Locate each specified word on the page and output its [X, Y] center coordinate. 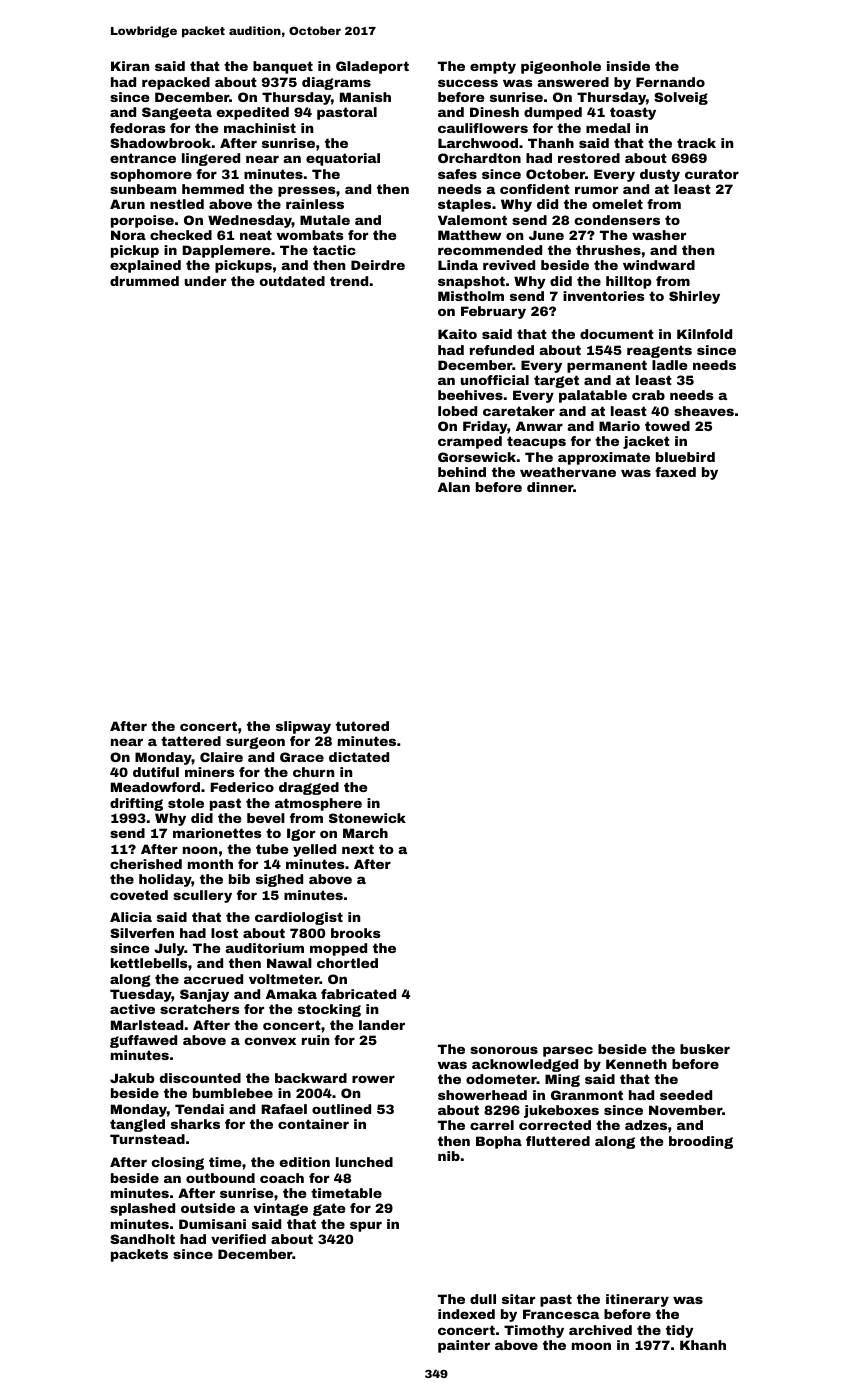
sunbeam [143, 189]
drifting [136, 804]
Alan [454, 487]
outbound [220, 1178]
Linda [458, 265]
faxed [675, 472]
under [205, 281]
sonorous [504, 1050]
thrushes [608, 250]
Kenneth [636, 1064]
